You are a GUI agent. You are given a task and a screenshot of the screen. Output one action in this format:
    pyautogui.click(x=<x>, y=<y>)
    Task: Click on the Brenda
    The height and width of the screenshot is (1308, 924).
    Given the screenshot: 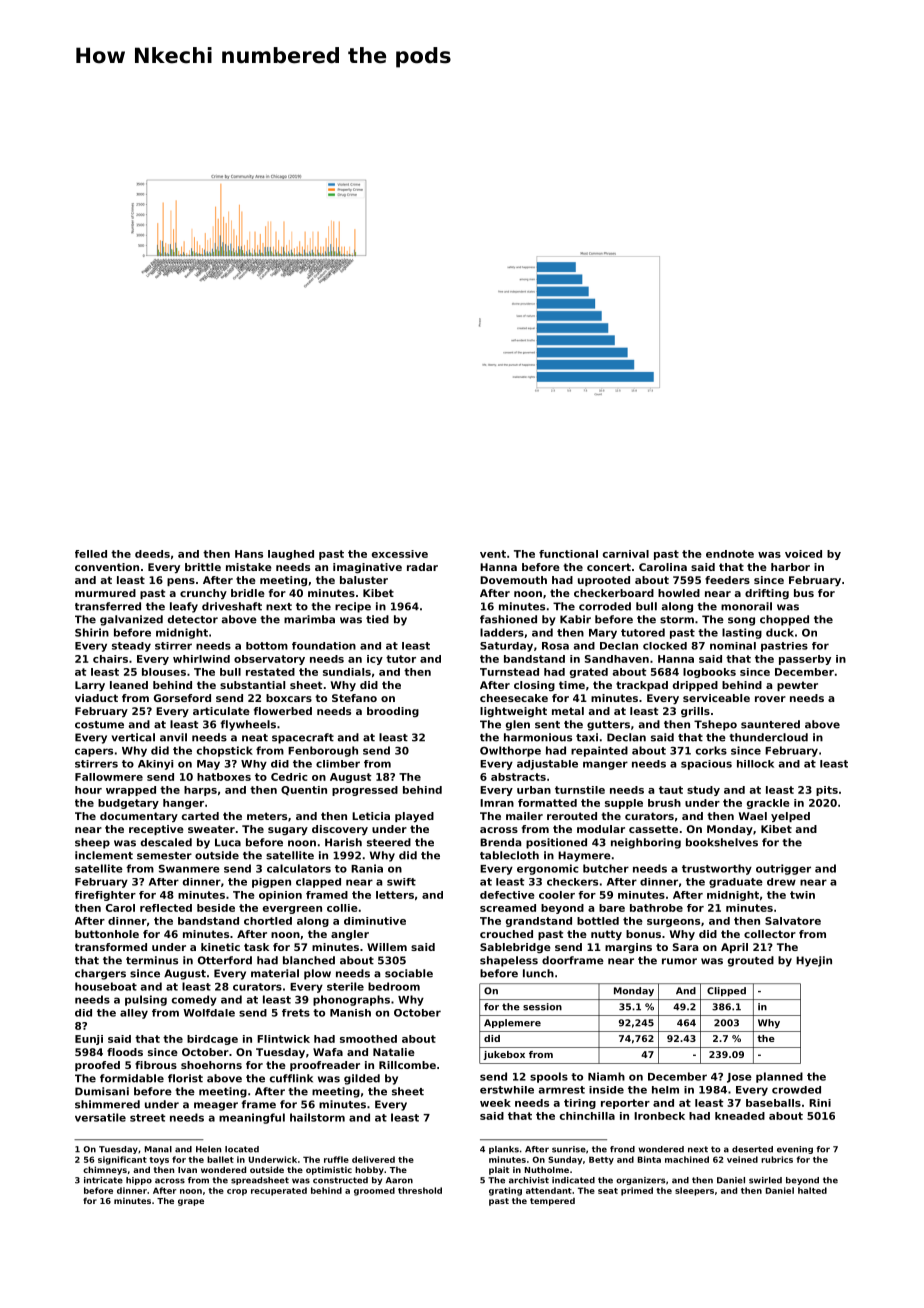 What is the action you would take?
    pyautogui.click(x=501, y=842)
